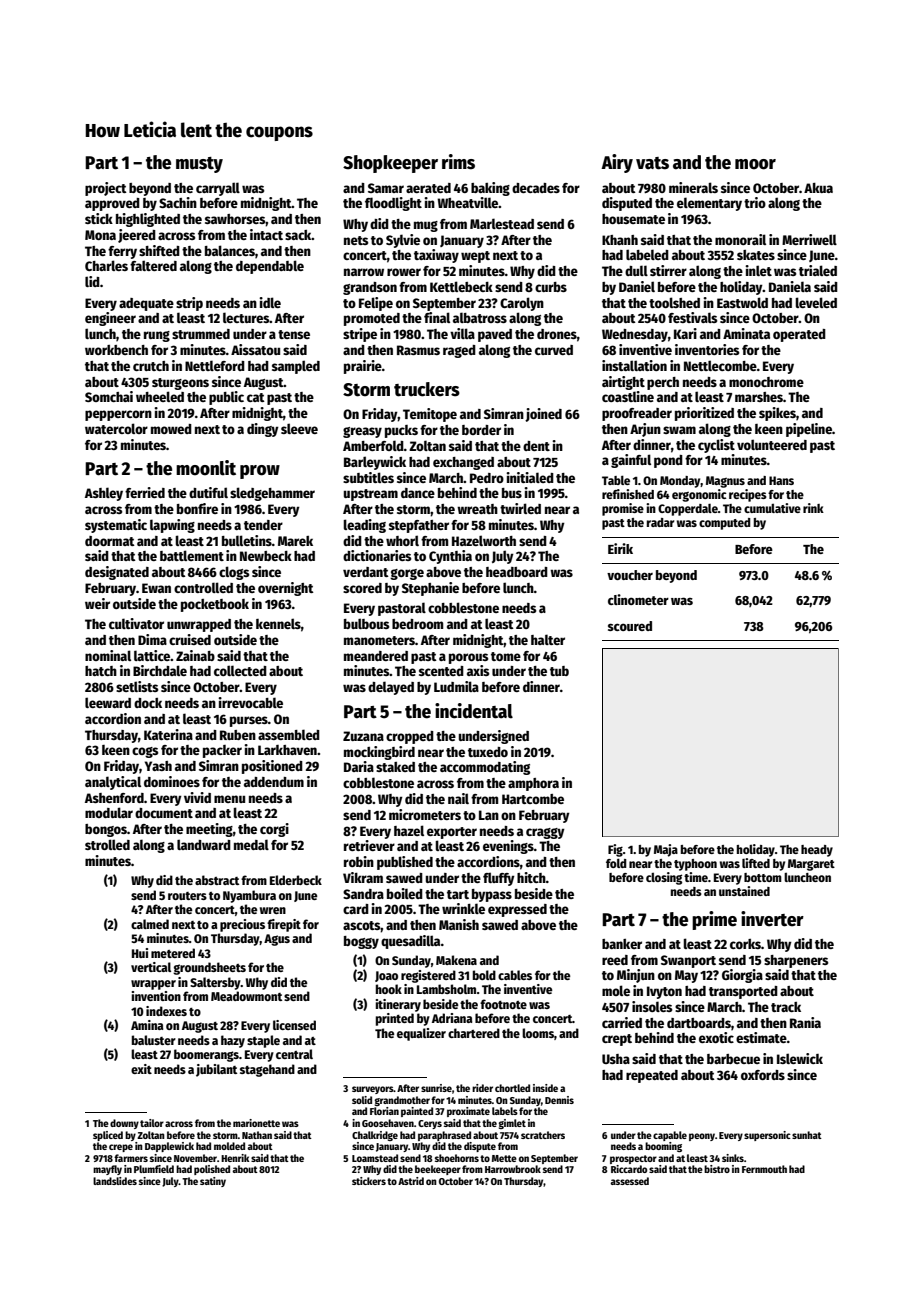  Describe the element at coordinates (764, 1169) in the document. I see `Fernmouth` at that location.
